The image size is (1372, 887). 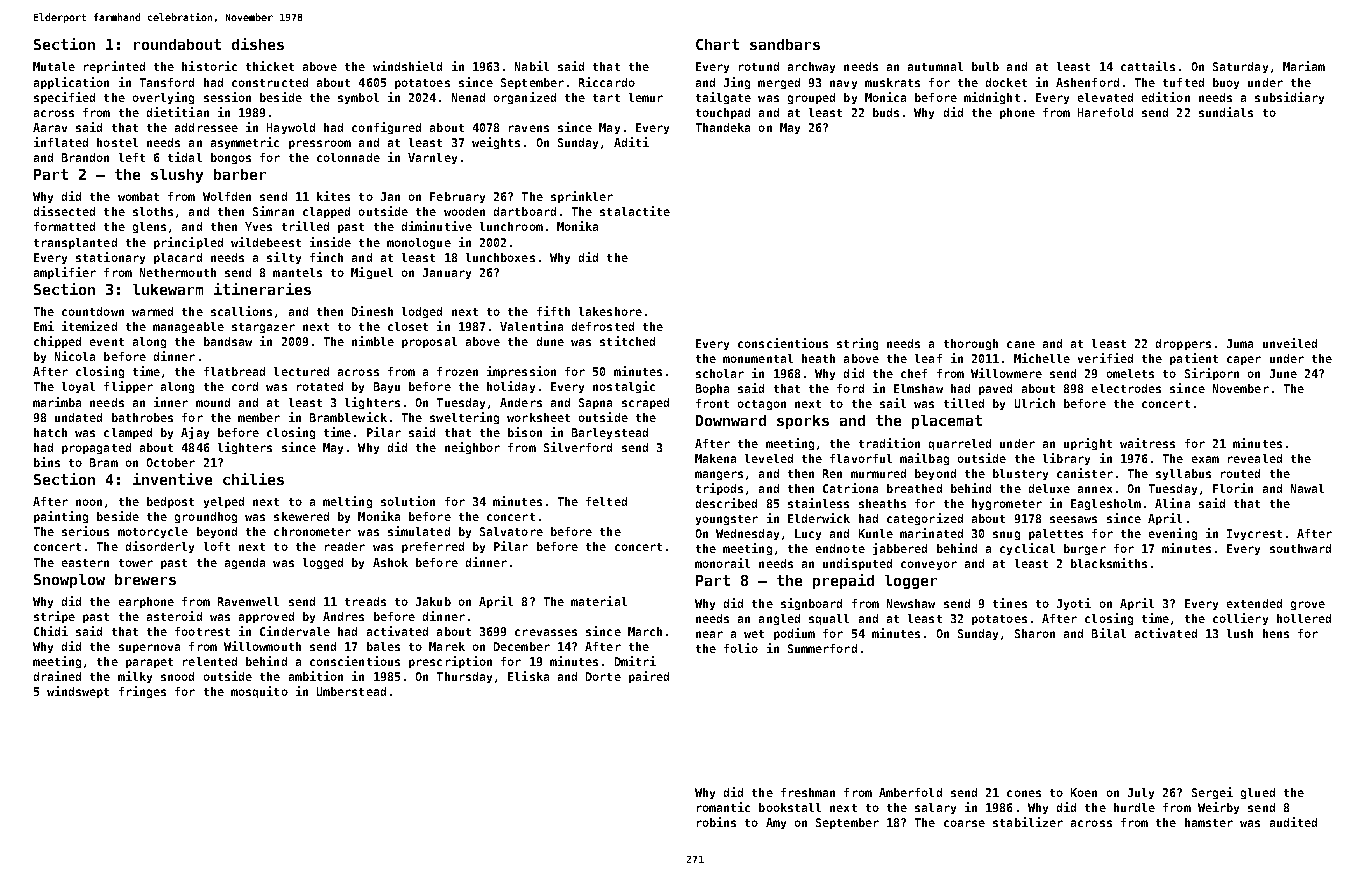 I want to click on Chart, so click(x=717, y=44).
